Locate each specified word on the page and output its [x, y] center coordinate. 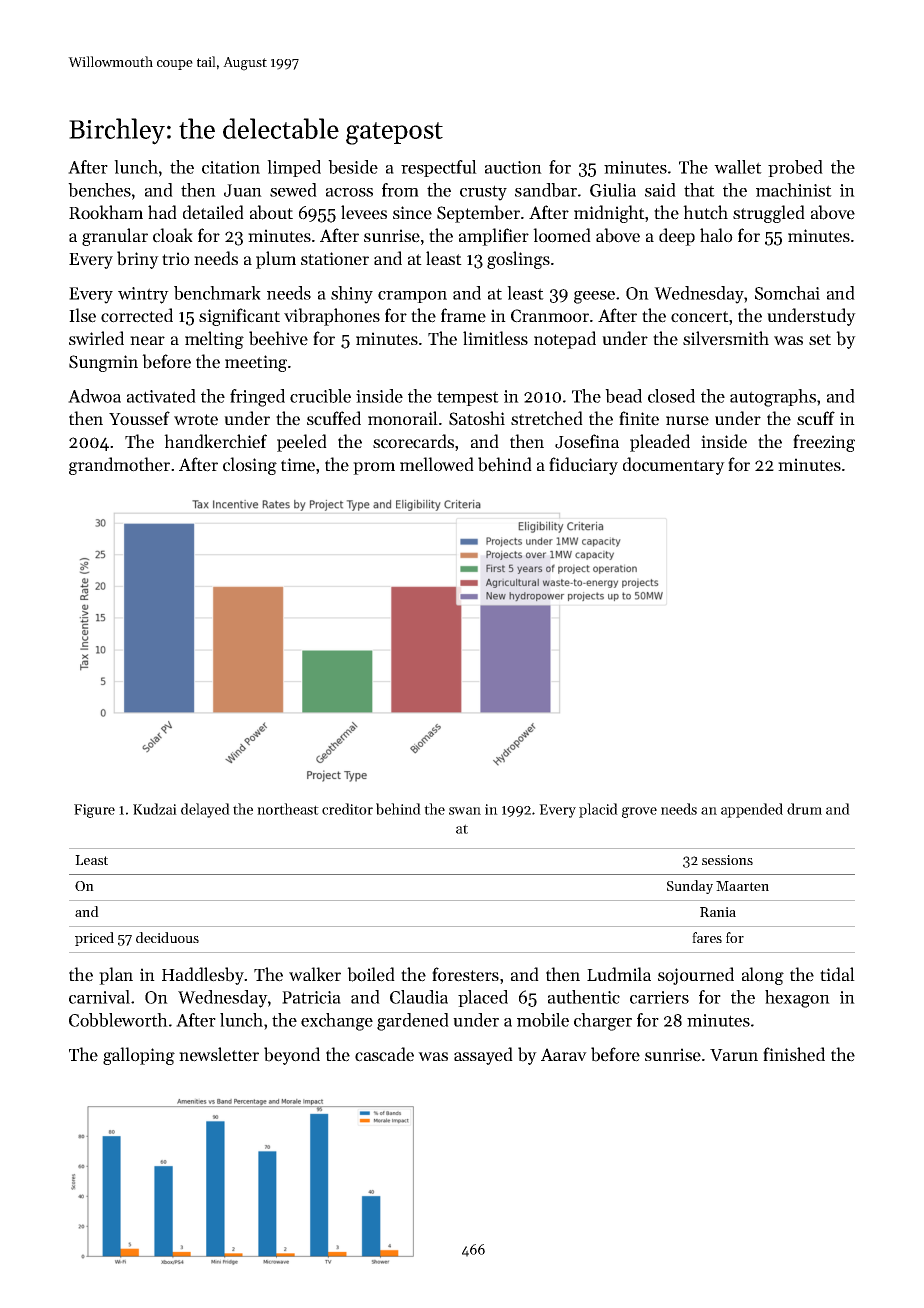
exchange [337, 1022]
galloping [139, 1056]
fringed [257, 398]
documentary [674, 466]
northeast [288, 809]
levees [364, 212]
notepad [565, 340]
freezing [824, 443]
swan [465, 811]
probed [795, 168]
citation [231, 167]
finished [794, 1054]
